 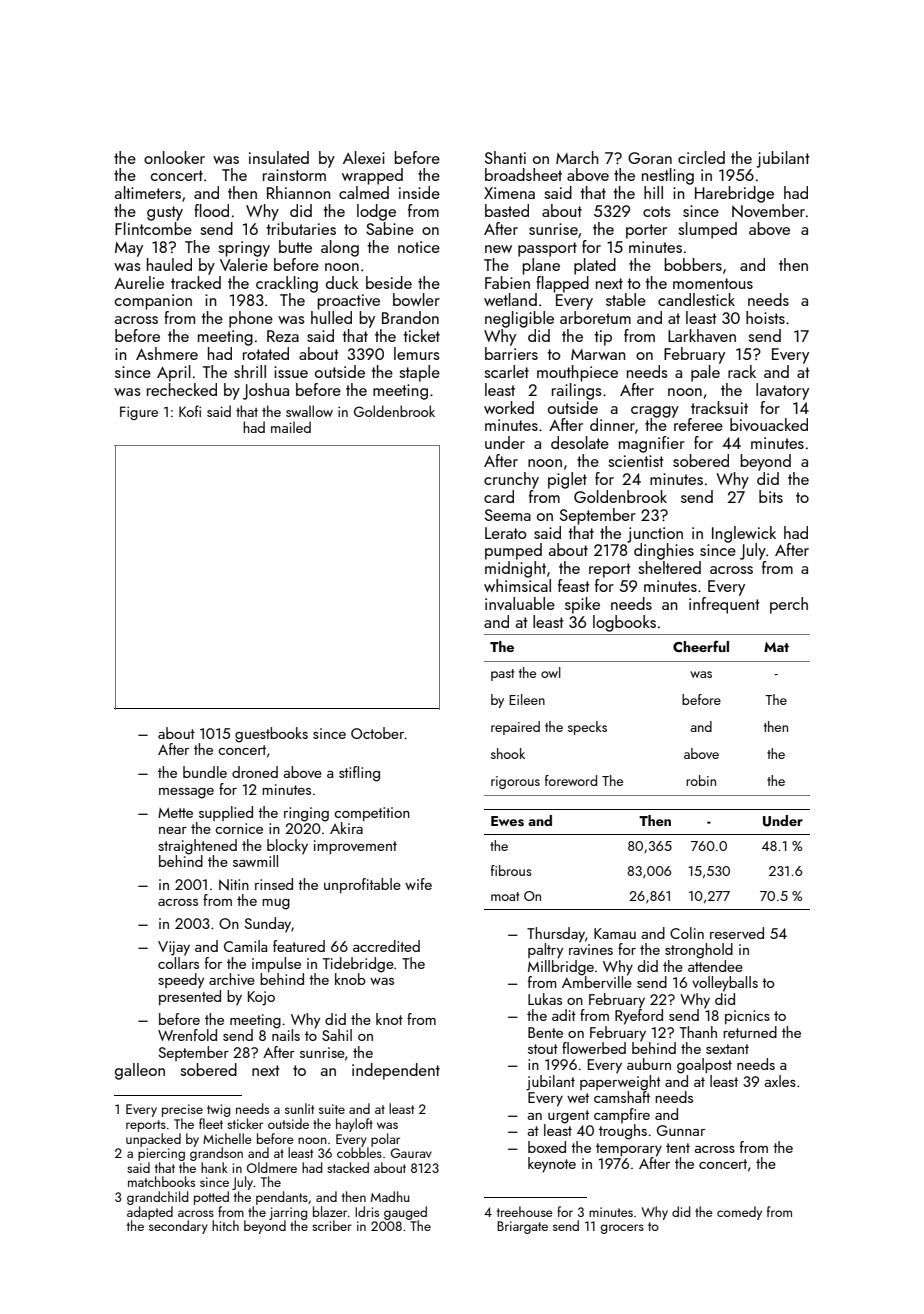 What do you see at coordinates (288, 1213) in the document?
I see `jarring` at bounding box center [288, 1213].
